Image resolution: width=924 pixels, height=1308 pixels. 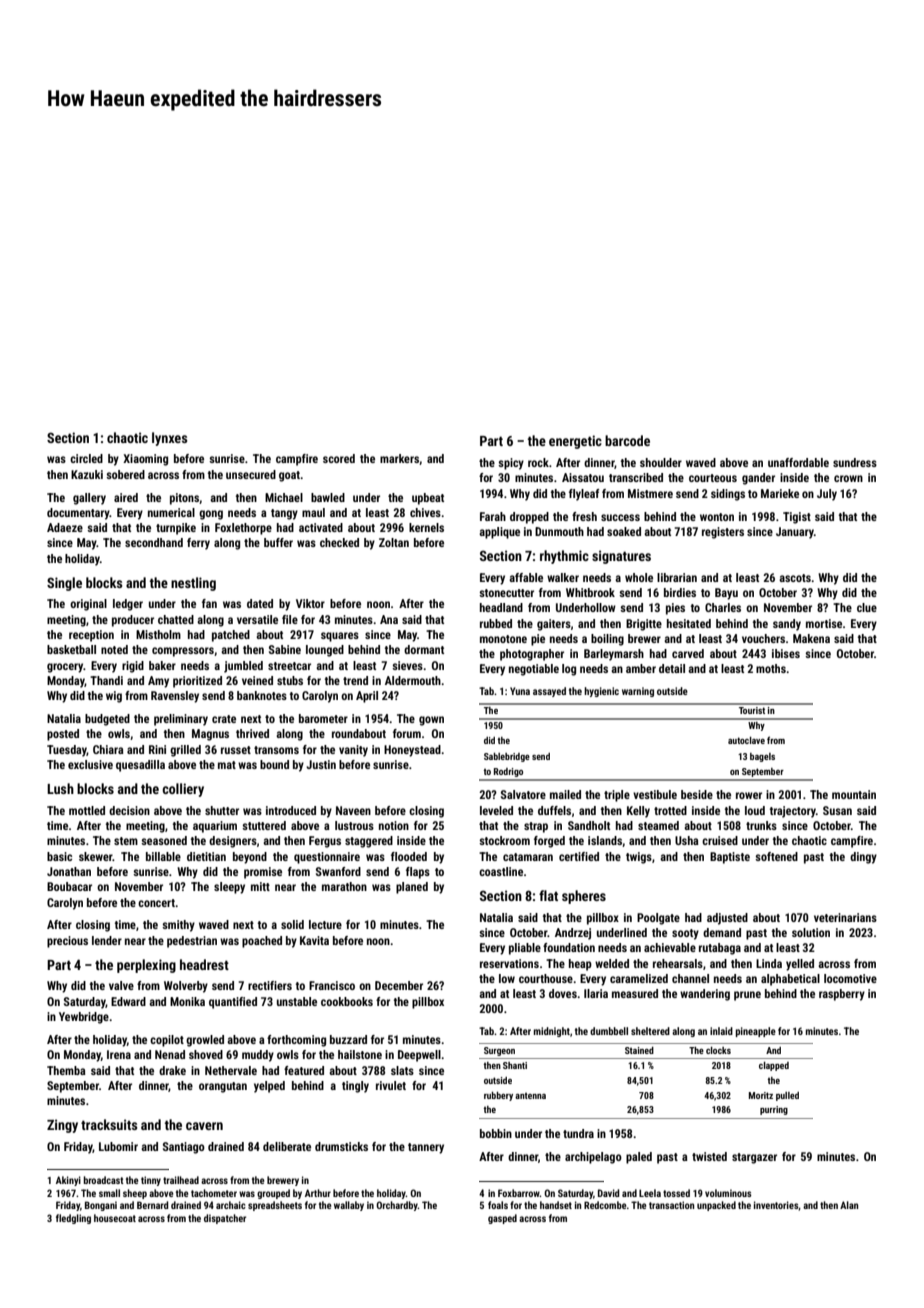 What do you see at coordinates (548, 895) in the screenshot?
I see `flat` at bounding box center [548, 895].
